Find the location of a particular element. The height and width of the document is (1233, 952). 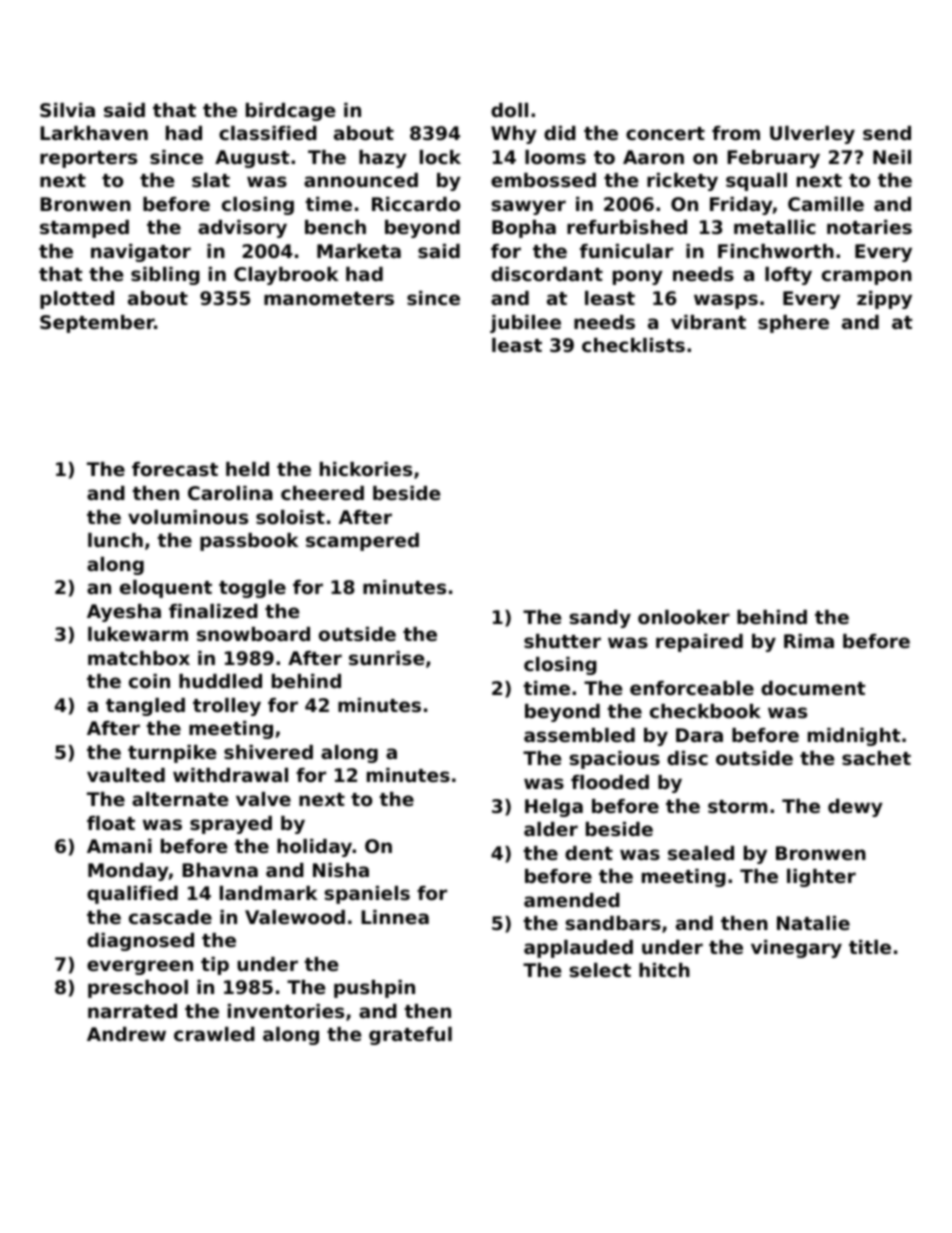

alder is located at coordinates (551, 829).
